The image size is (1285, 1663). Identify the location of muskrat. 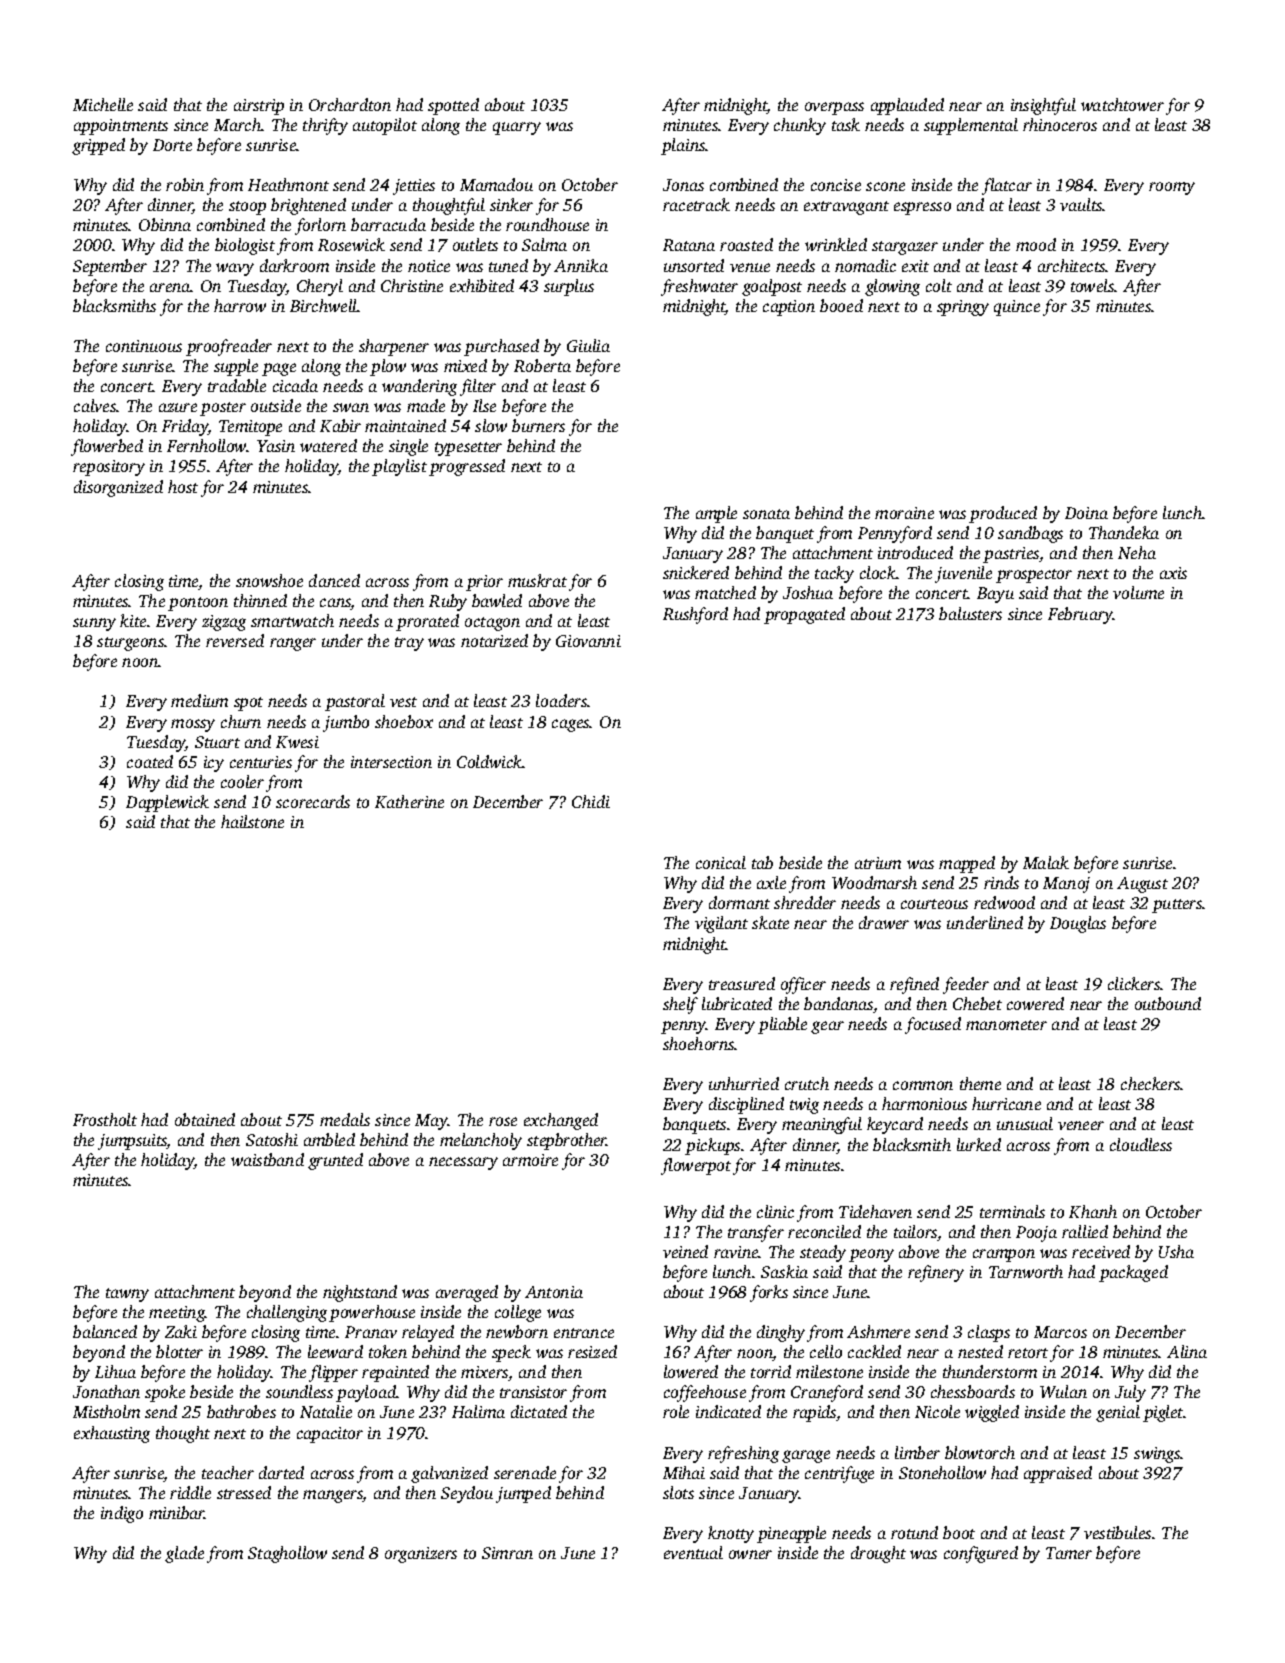
(537, 580).
